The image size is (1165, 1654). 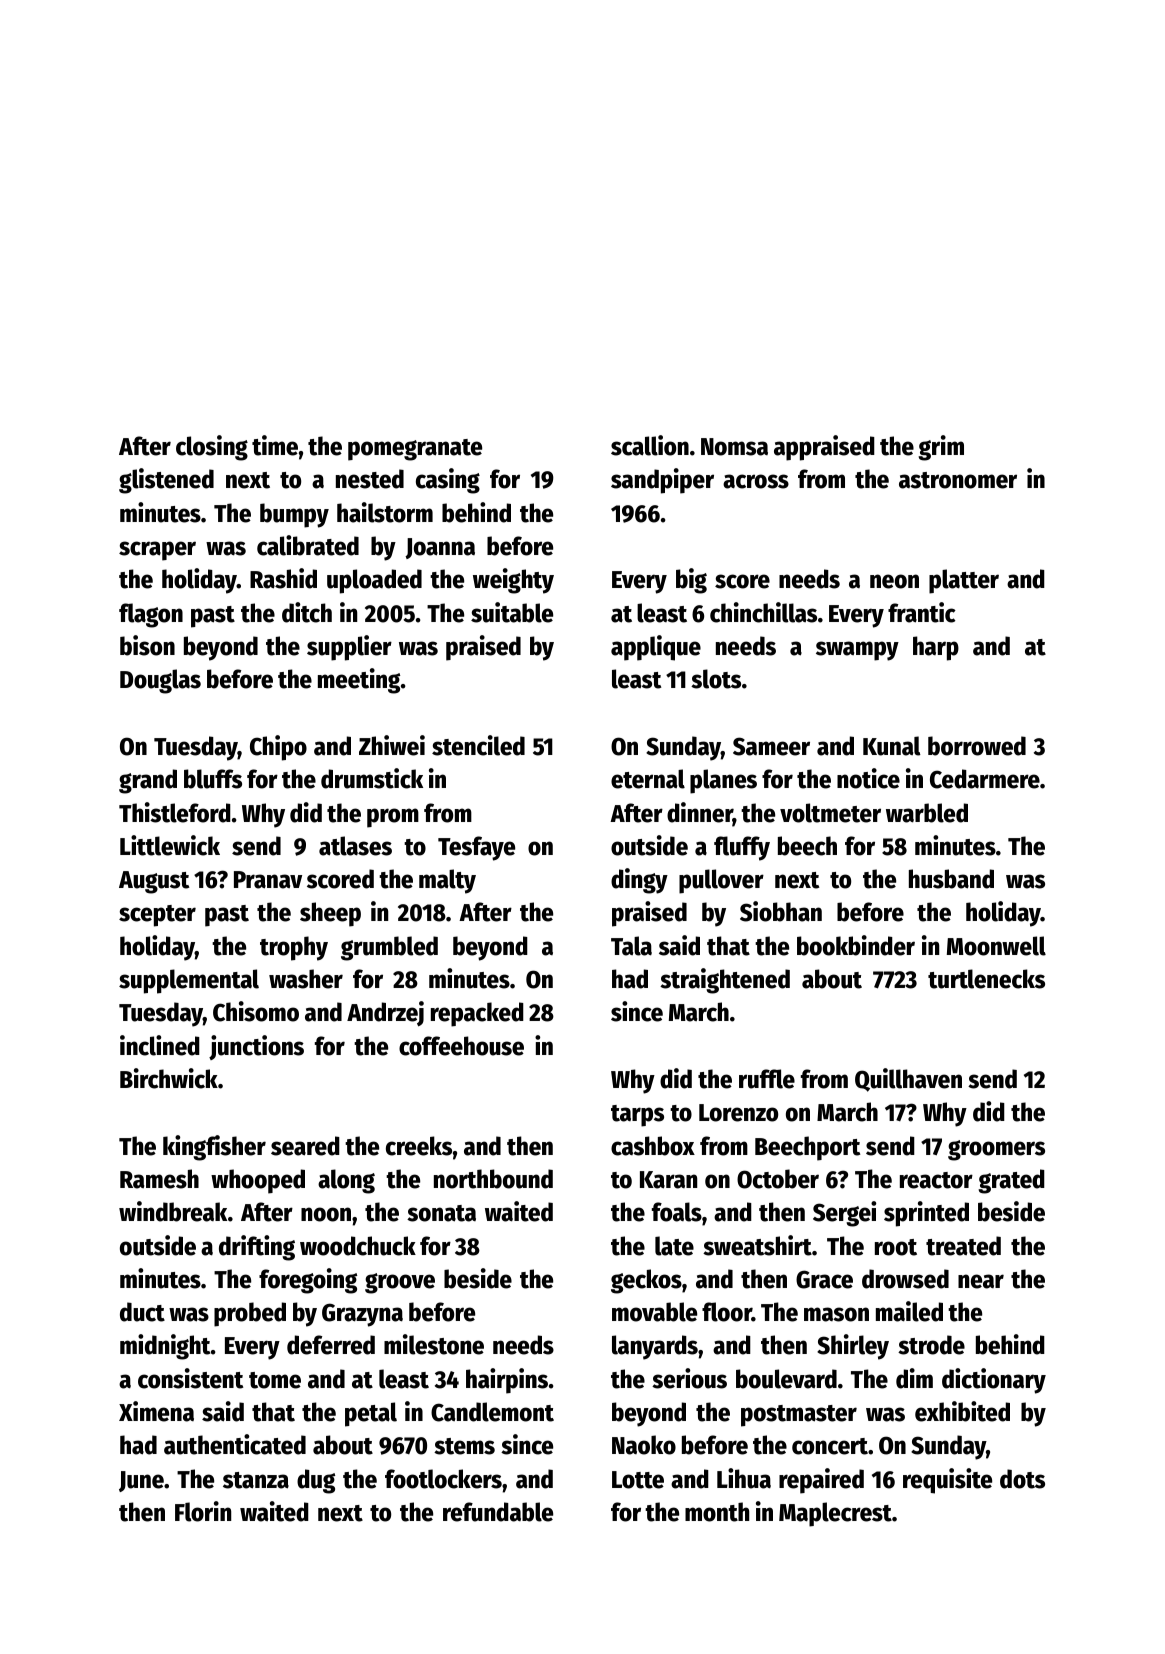 I want to click on sonata, so click(x=441, y=1213).
